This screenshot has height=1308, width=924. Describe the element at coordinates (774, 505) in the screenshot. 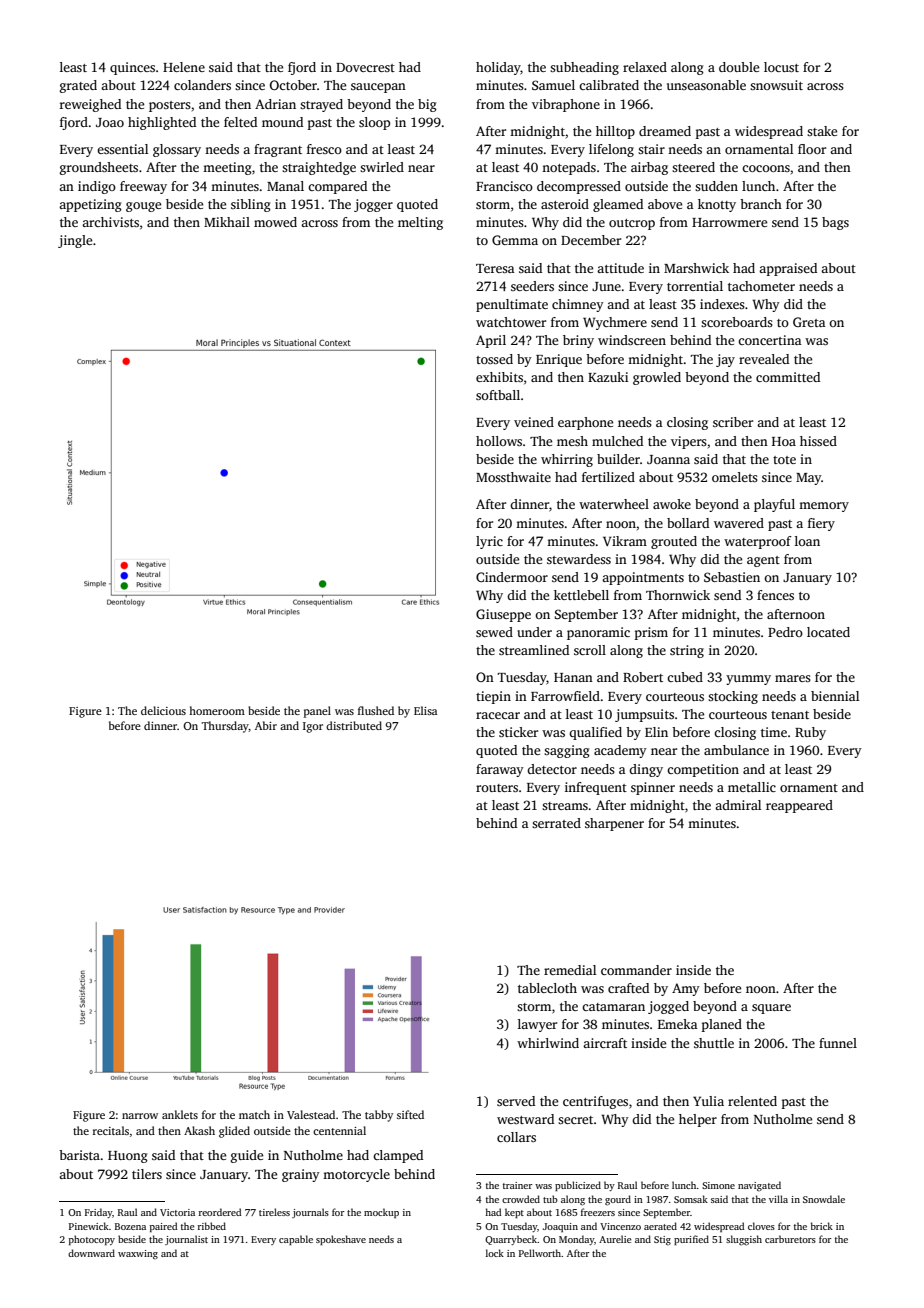

I see `playful` at that location.
